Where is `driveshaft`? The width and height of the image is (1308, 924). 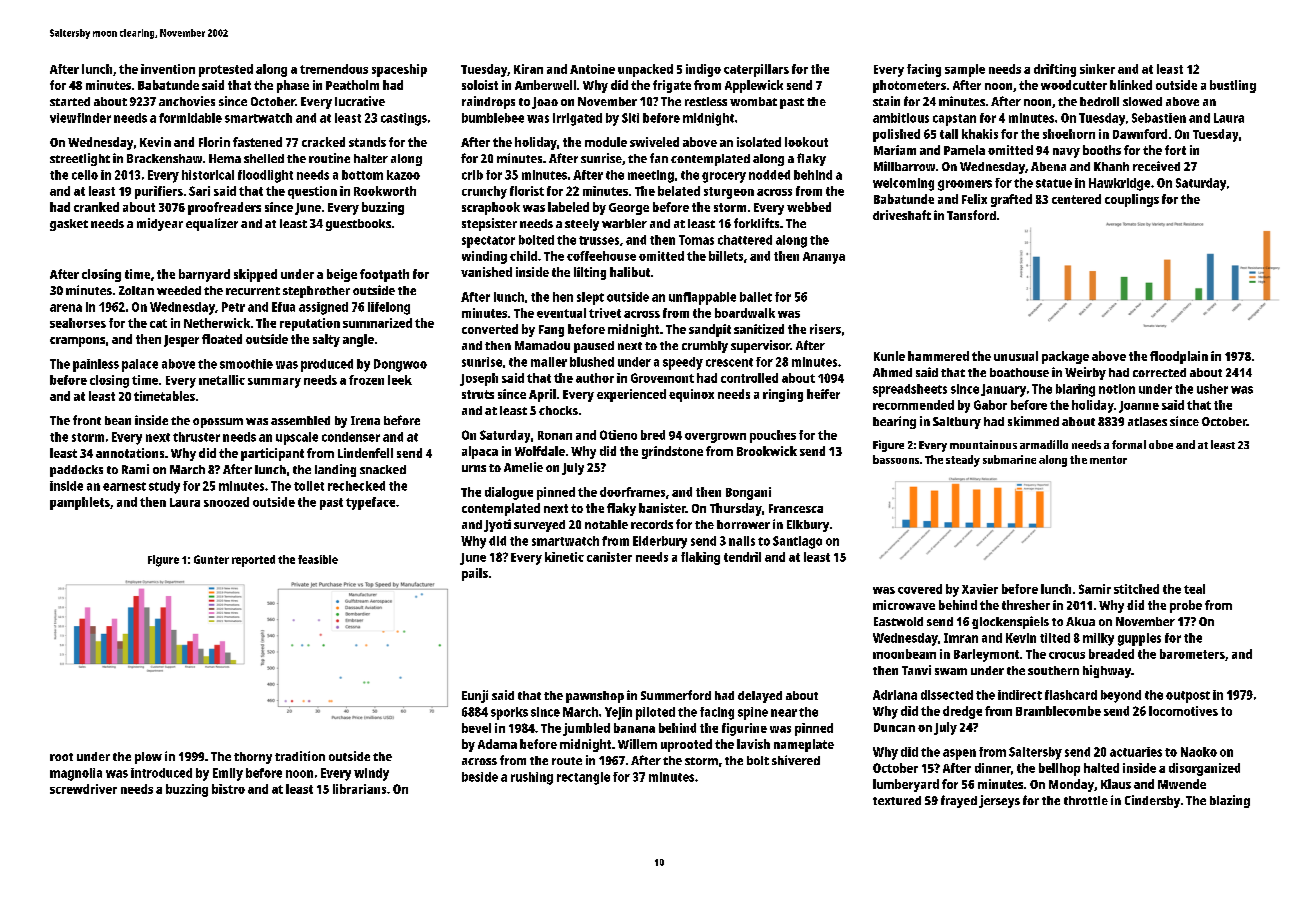
driveshaft is located at coordinates (902, 215).
